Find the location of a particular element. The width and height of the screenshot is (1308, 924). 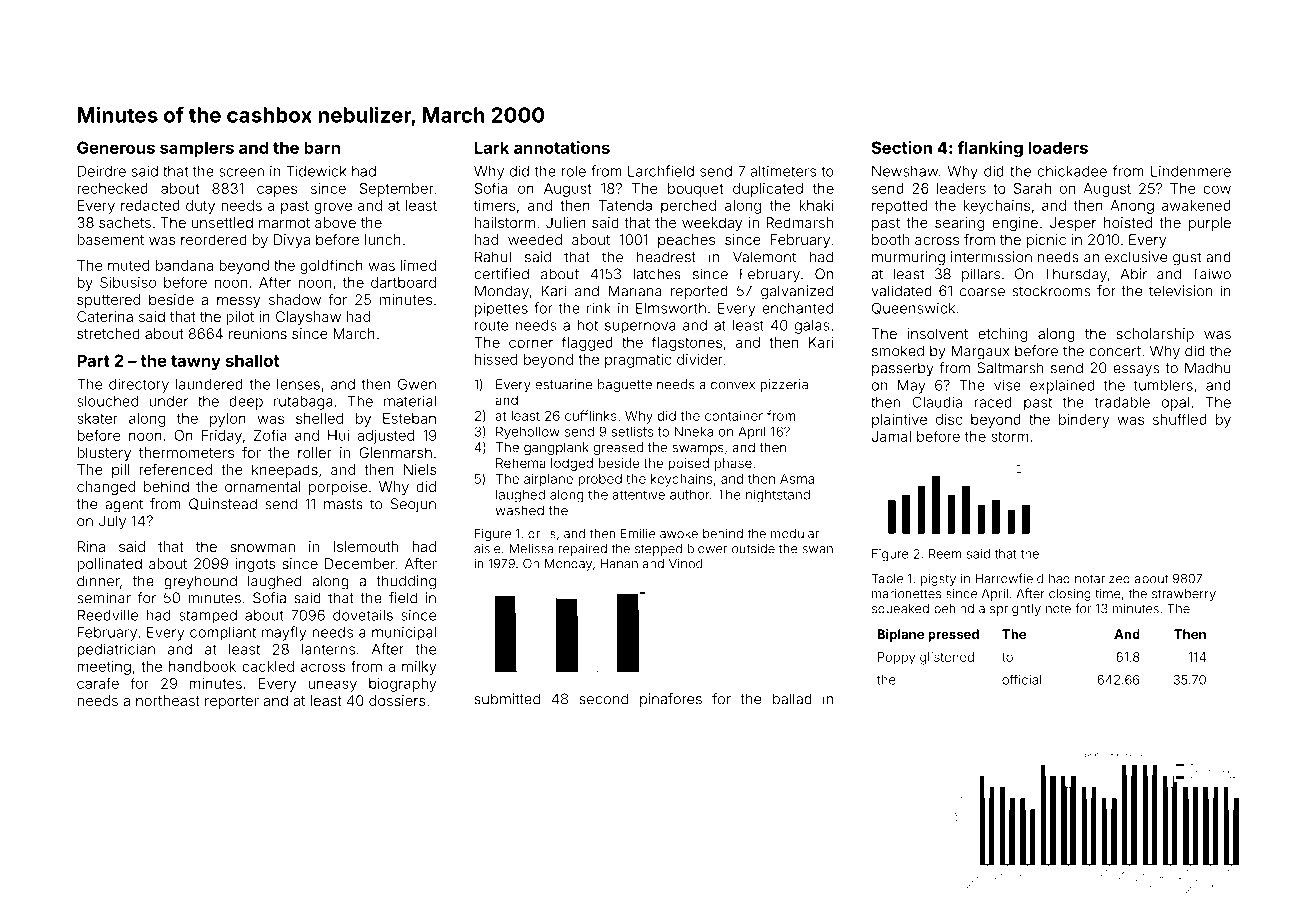

Generous is located at coordinates (116, 147).
